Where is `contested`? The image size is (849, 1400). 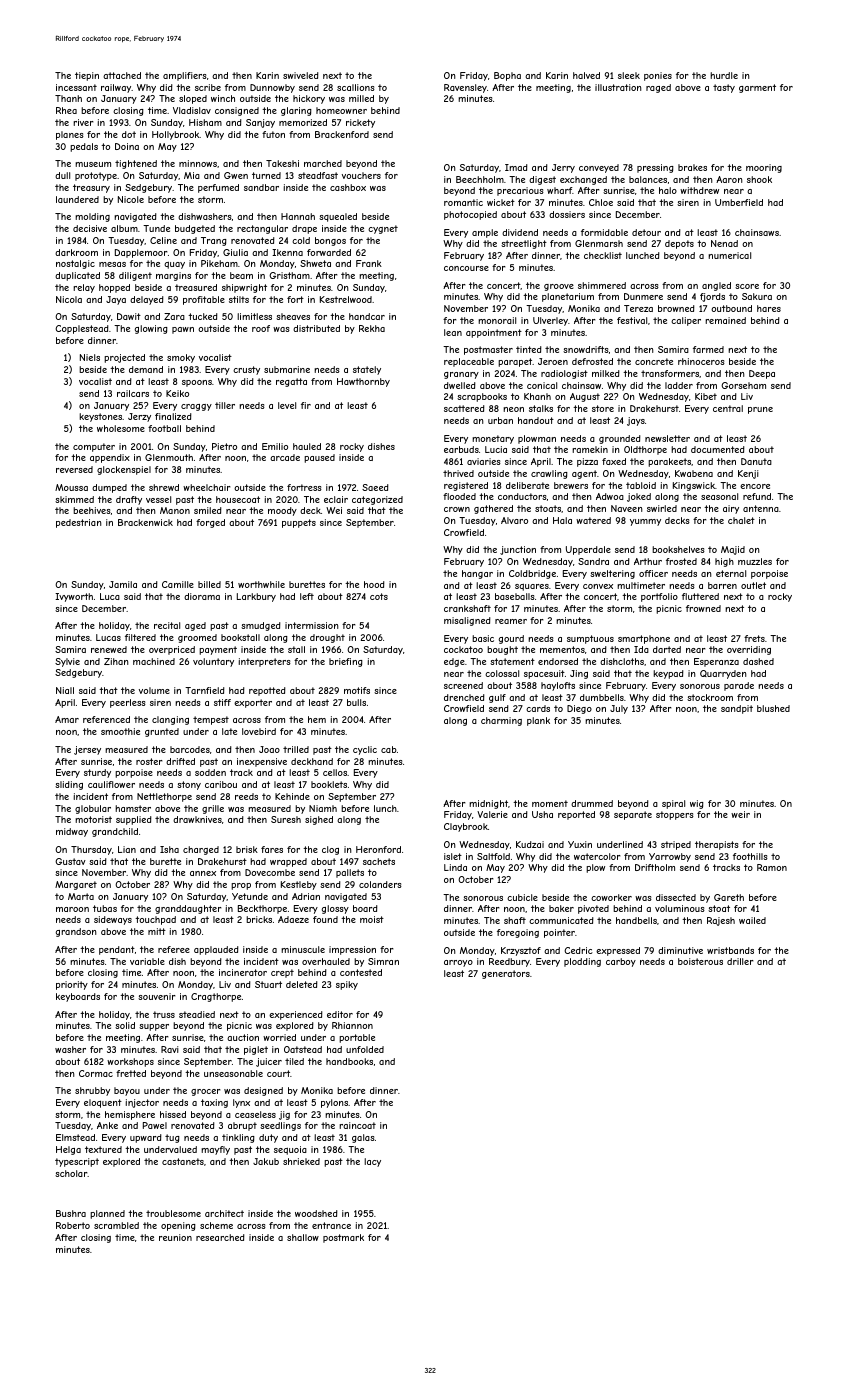 contested is located at coordinates (361, 972).
